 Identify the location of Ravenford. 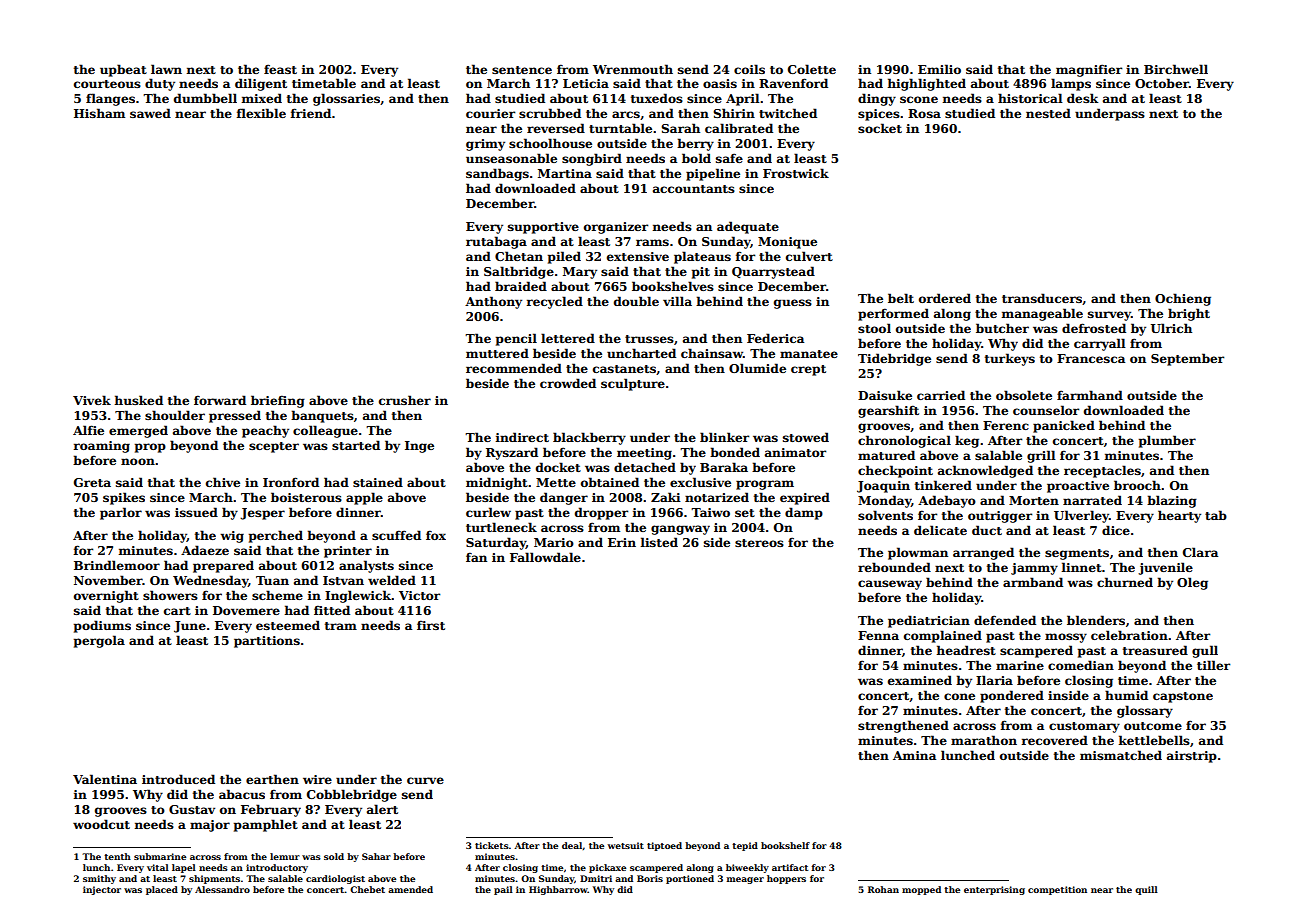
(793, 83).
